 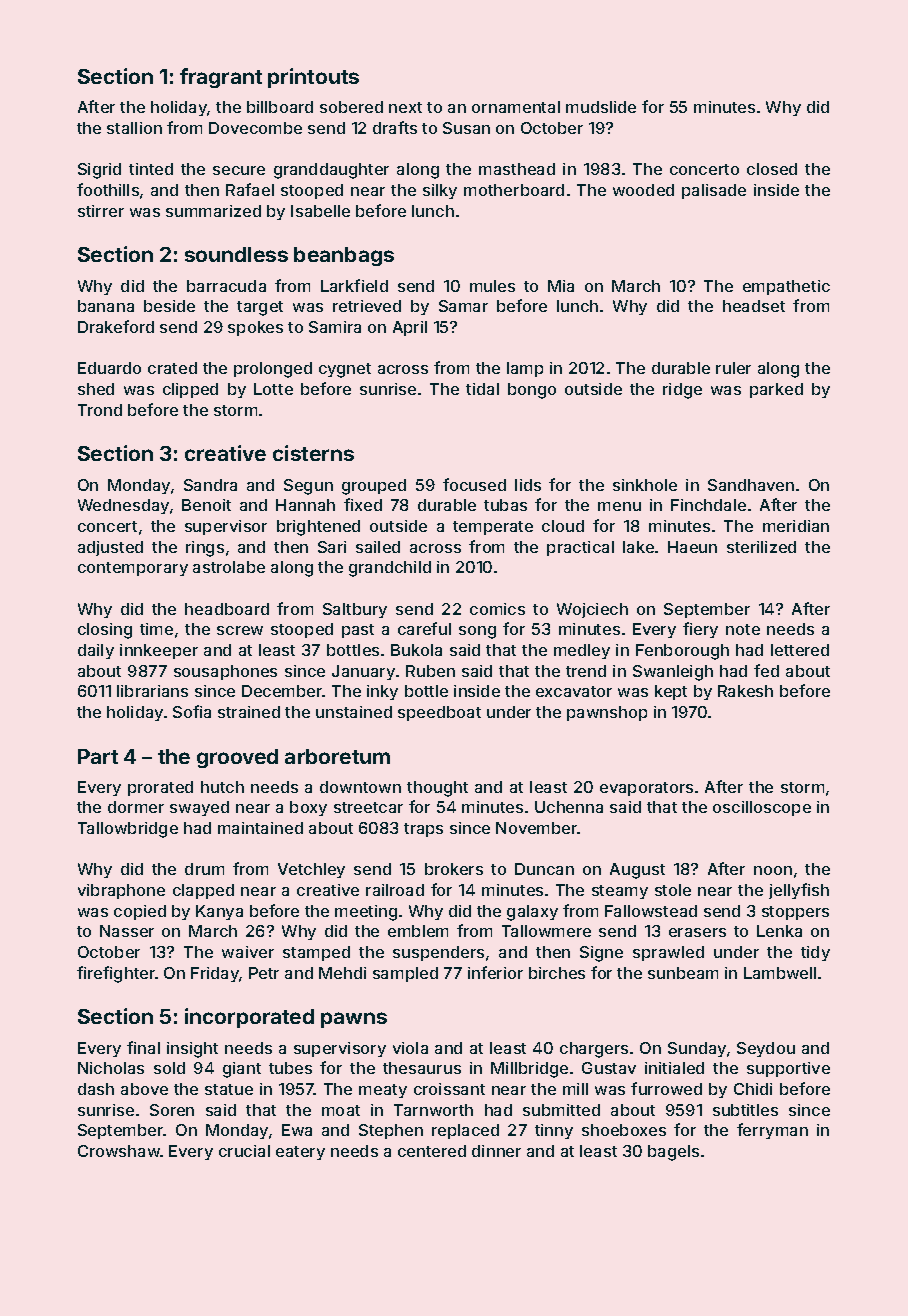 What do you see at coordinates (116, 326) in the screenshot?
I see `Drakeford` at bounding box center [116, 326].
